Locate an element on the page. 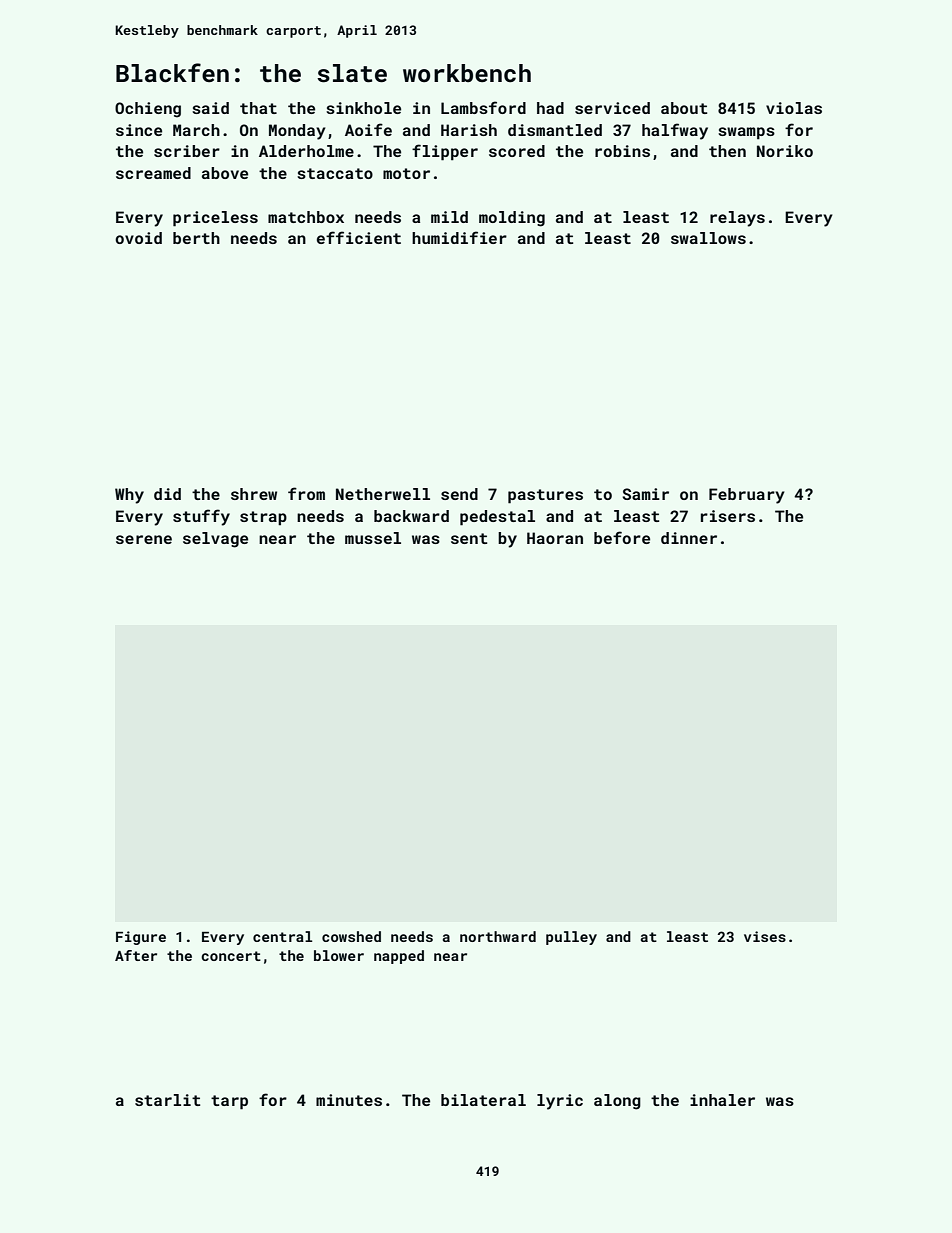 The image size is (952, 1233). matchbox is located at coordinates (306, 217).
